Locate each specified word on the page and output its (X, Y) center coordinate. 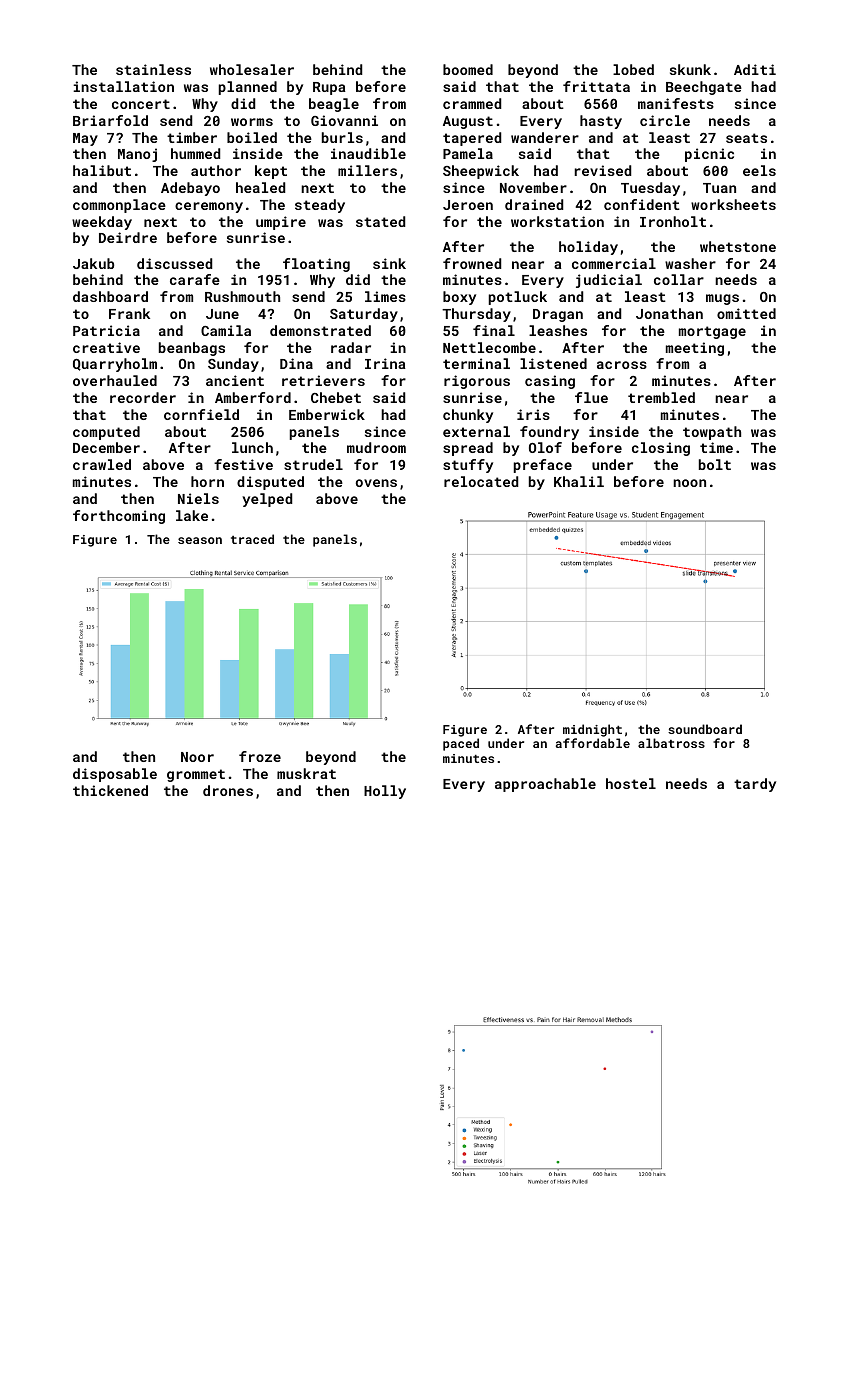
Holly (385, 792)
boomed (468, 69)
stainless (153, 69)
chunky (468, 416)
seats (746, 138)
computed (106, 433)
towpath (712, 433)
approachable (545, 785)
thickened (110, 790)
